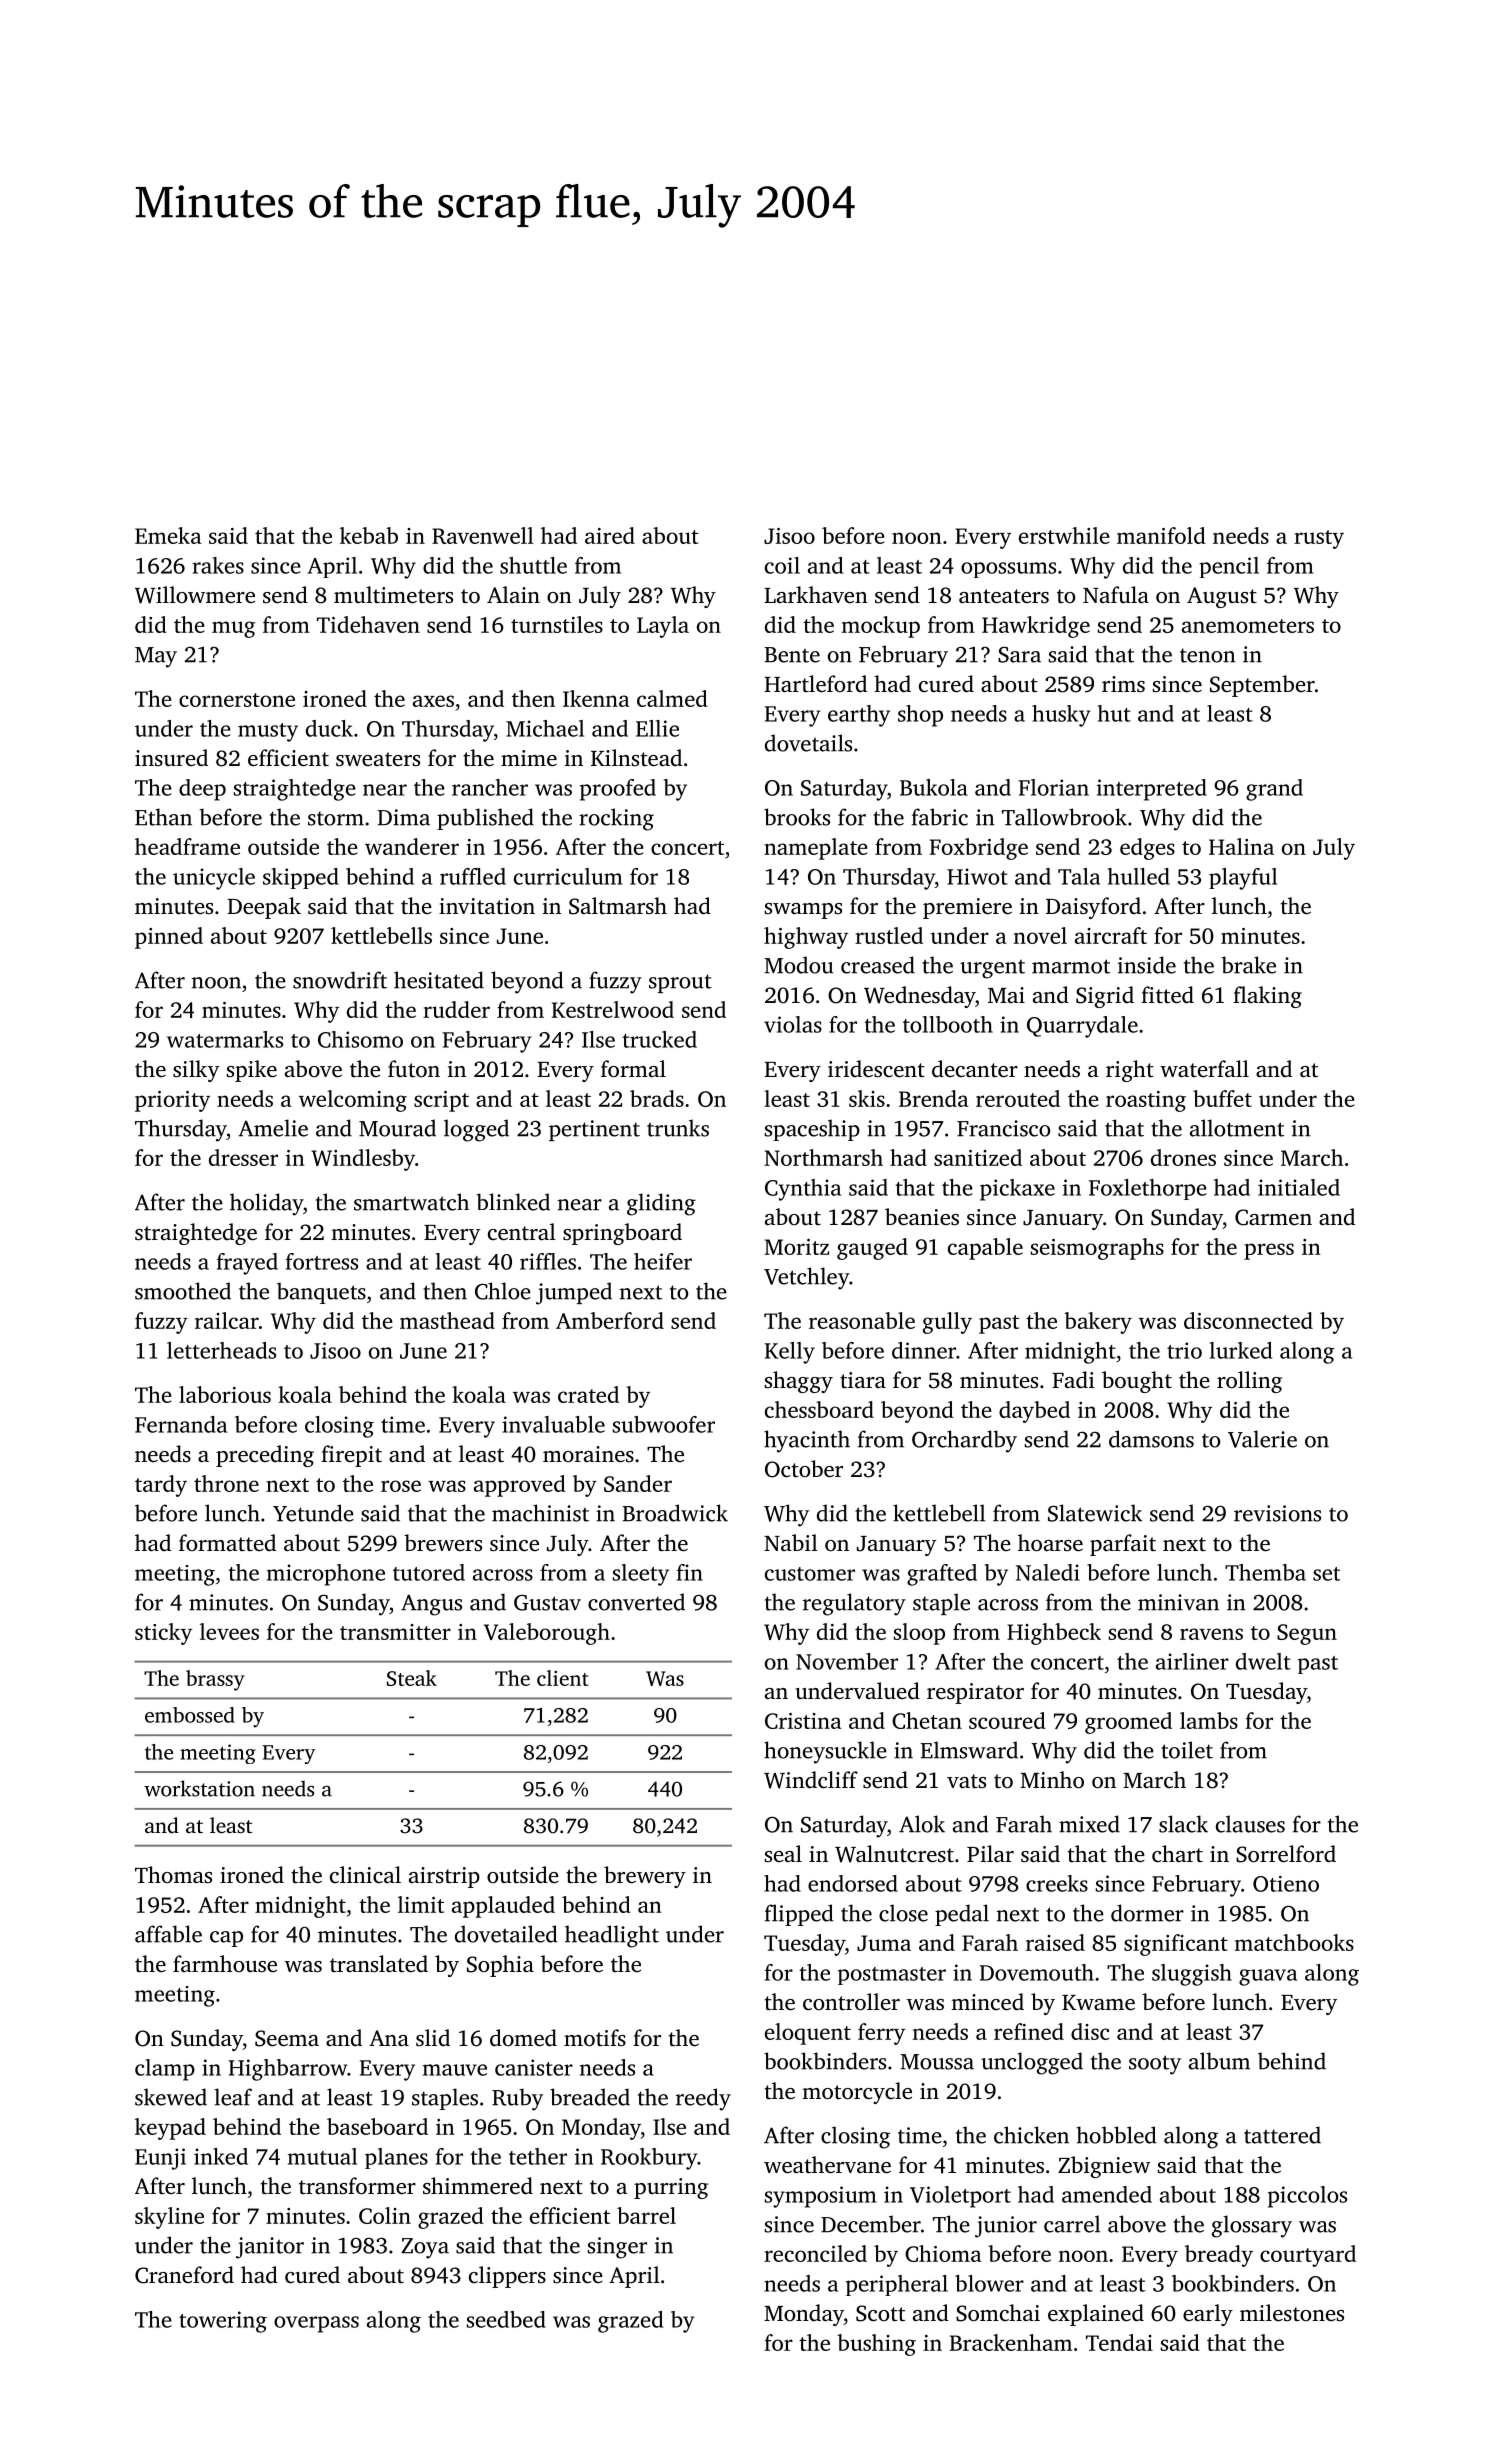  Describe the element at coordinates (1192, 1661) in the image. I see `airliner` at that location.
